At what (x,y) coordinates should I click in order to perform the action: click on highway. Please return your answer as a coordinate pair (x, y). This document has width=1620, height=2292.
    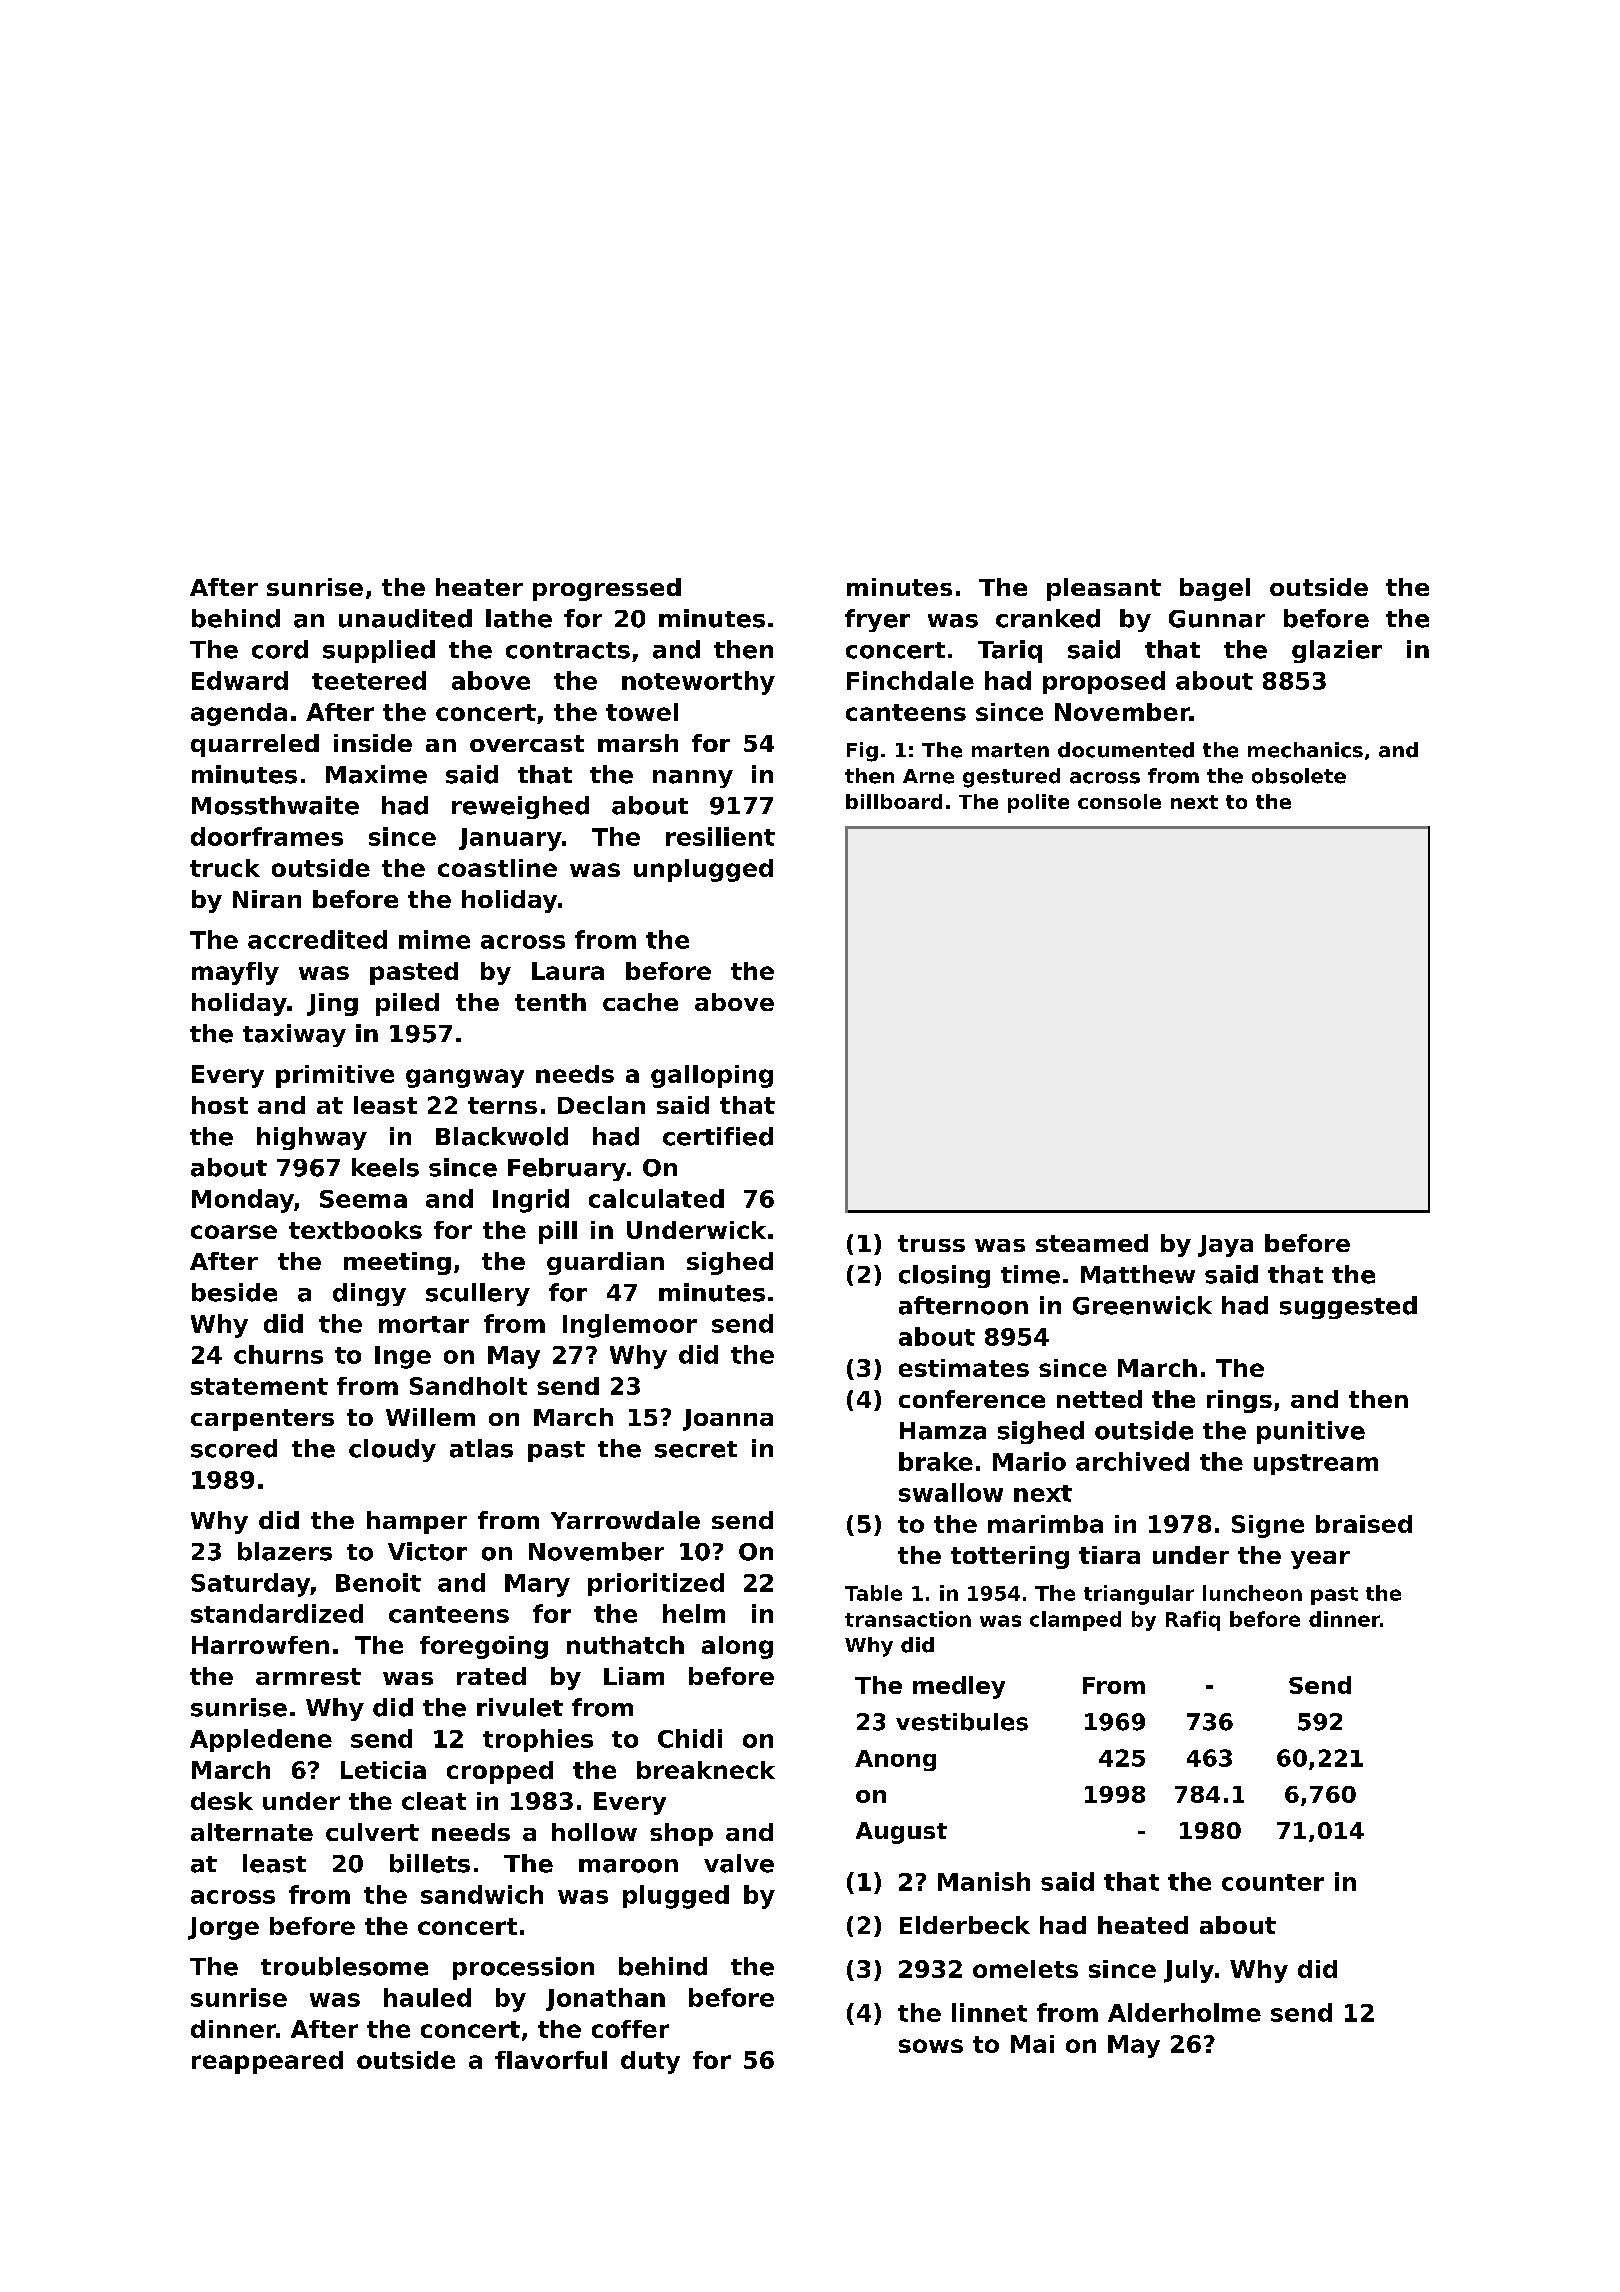
    Looking at the image, I should click on (312, 1138).
